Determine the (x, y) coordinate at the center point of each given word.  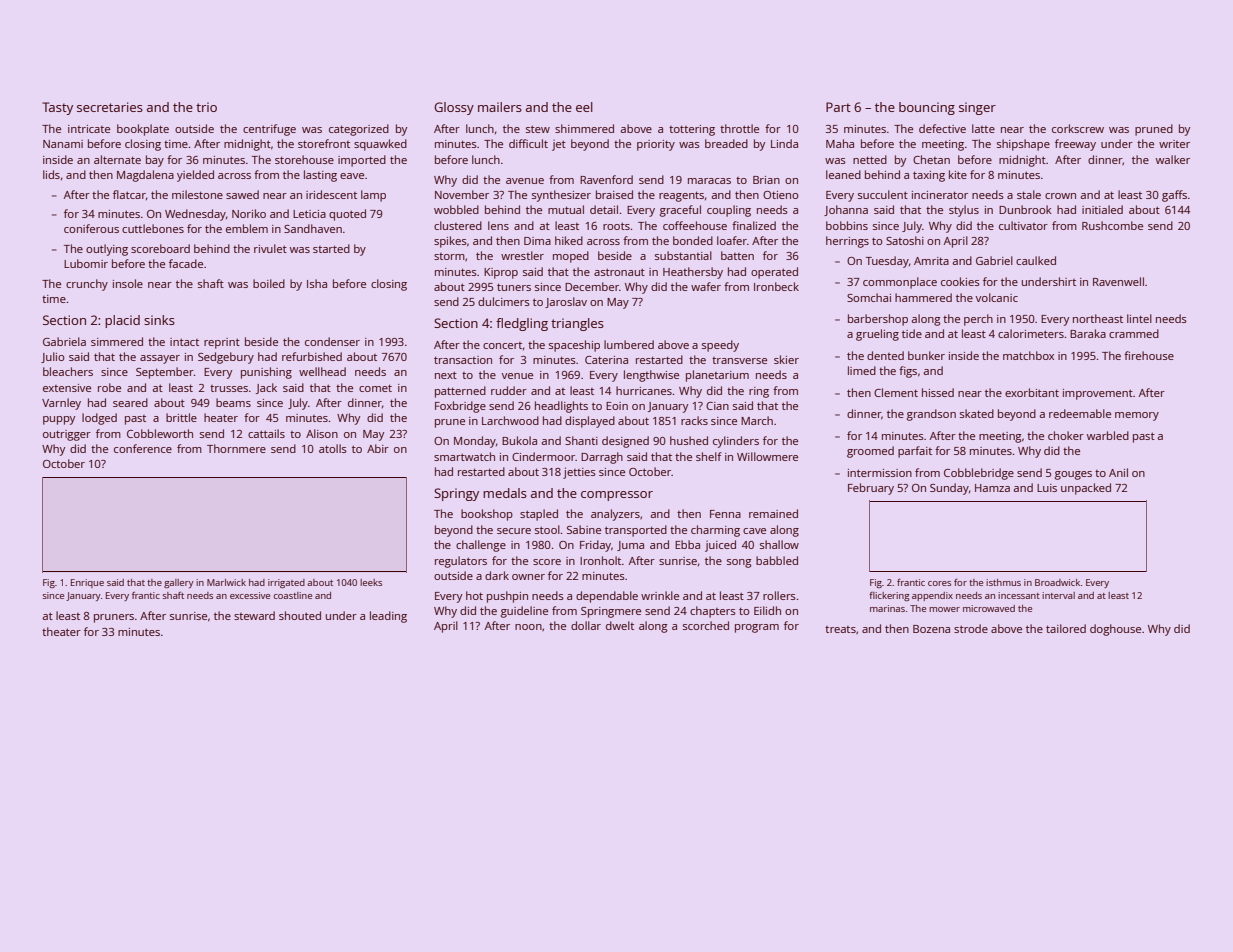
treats (840, 629)
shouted (300, 615)
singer (977, 108)
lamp (373, 196)
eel (584, 107)
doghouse (1115, 630)
